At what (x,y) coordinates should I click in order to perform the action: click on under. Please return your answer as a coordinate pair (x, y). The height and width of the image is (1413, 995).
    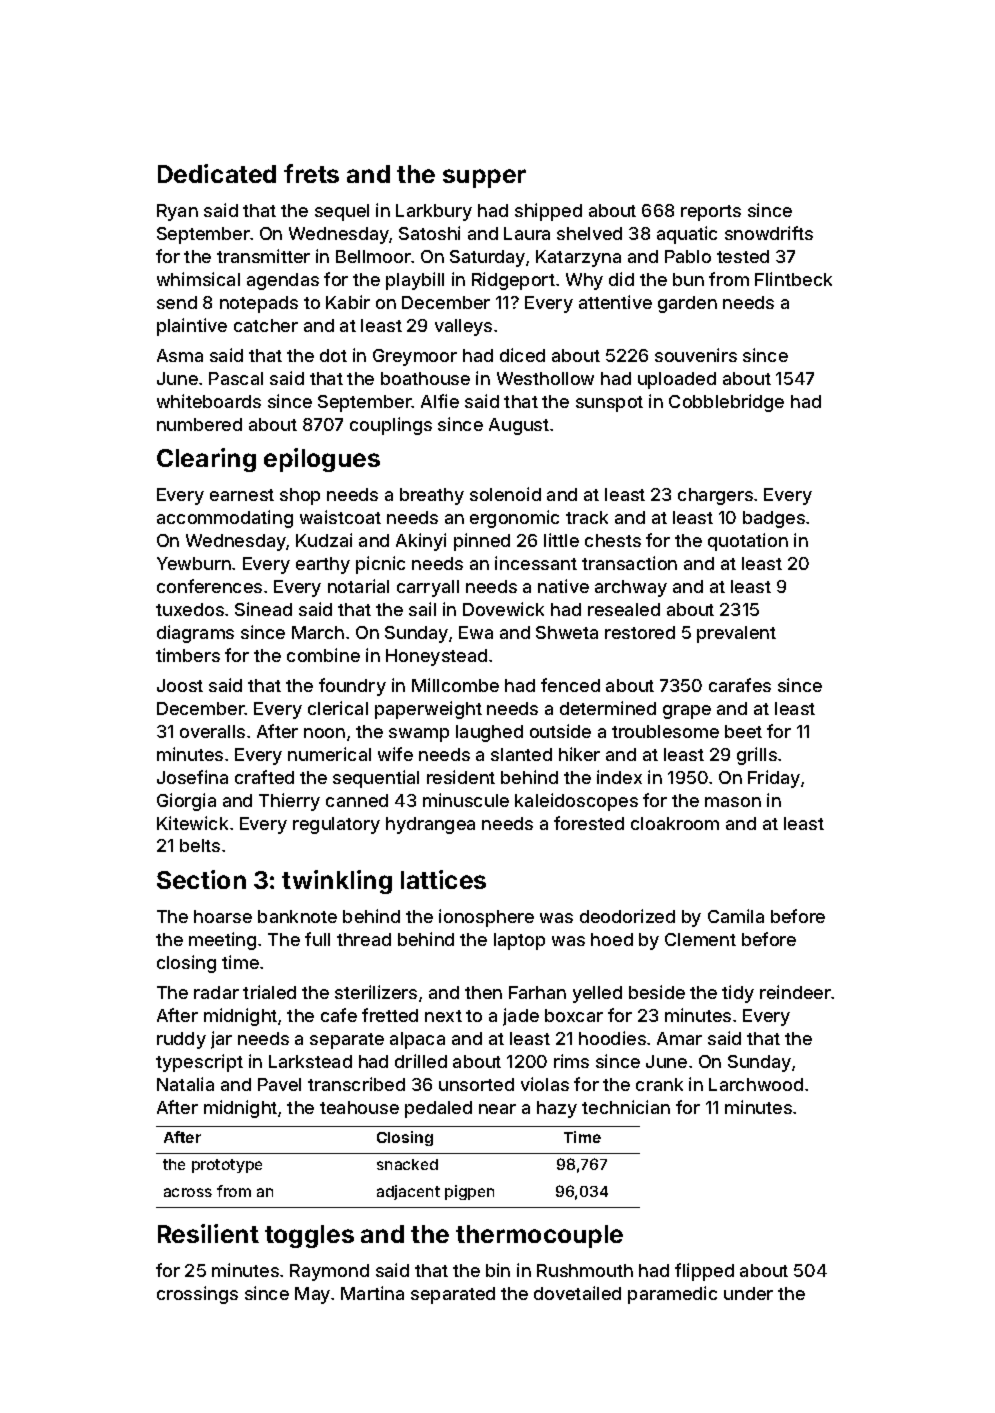
    Looking at the image, I should click on (748, 1293).
